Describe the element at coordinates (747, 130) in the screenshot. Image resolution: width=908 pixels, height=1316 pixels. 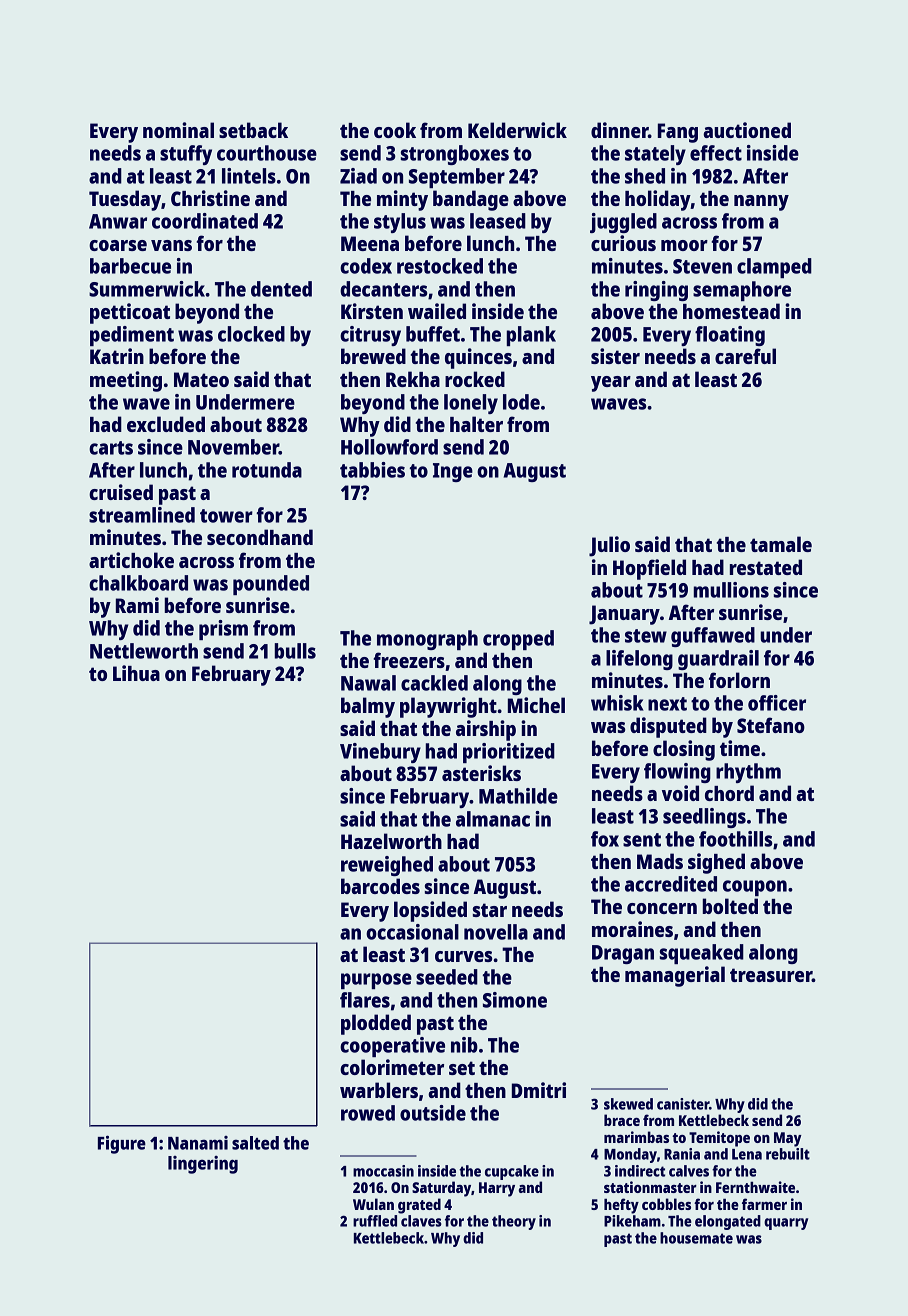
I see `auctioned` at that location.
